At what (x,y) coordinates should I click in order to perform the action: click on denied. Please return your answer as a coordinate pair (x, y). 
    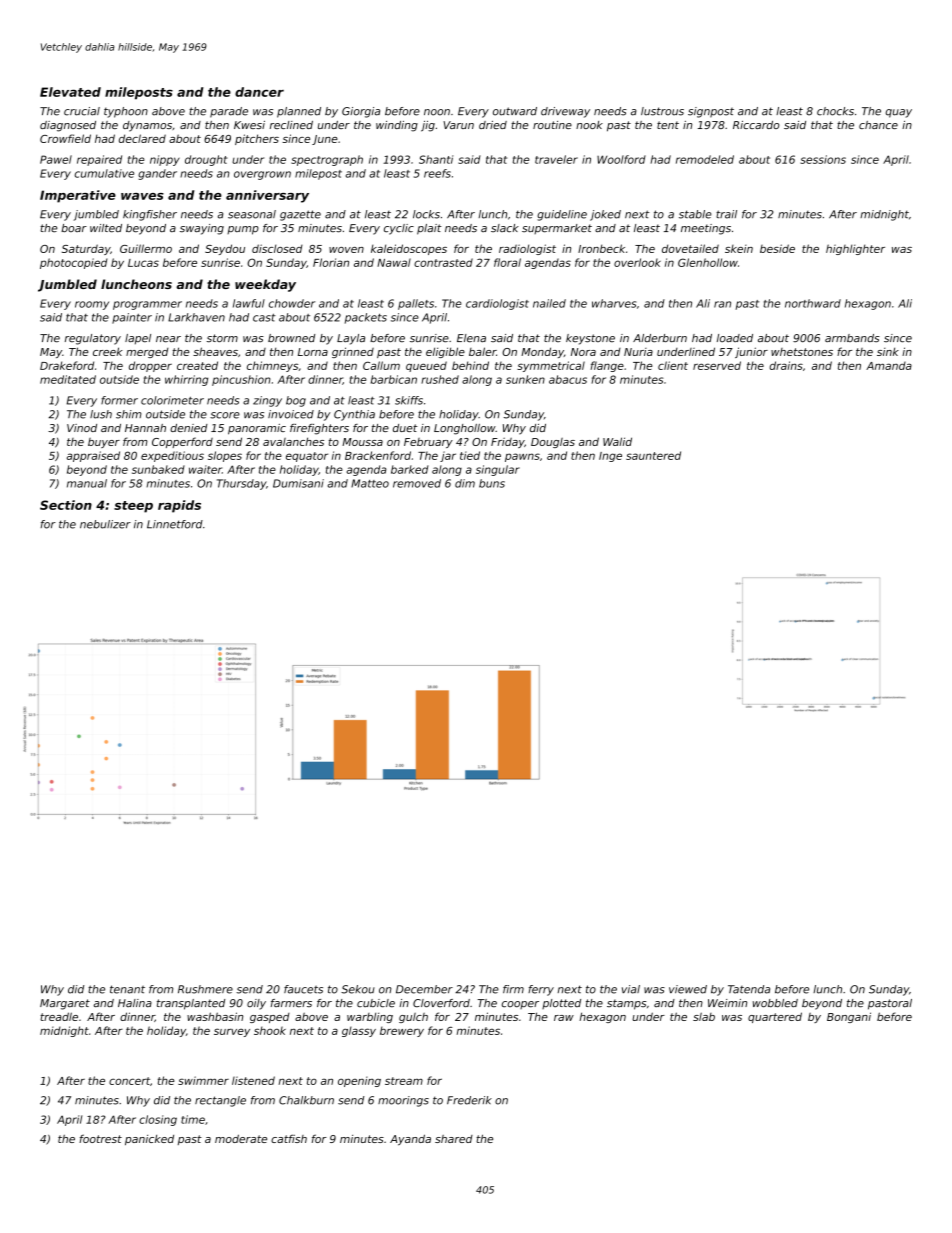
    Looking at the image, I should click on (189, 428).
